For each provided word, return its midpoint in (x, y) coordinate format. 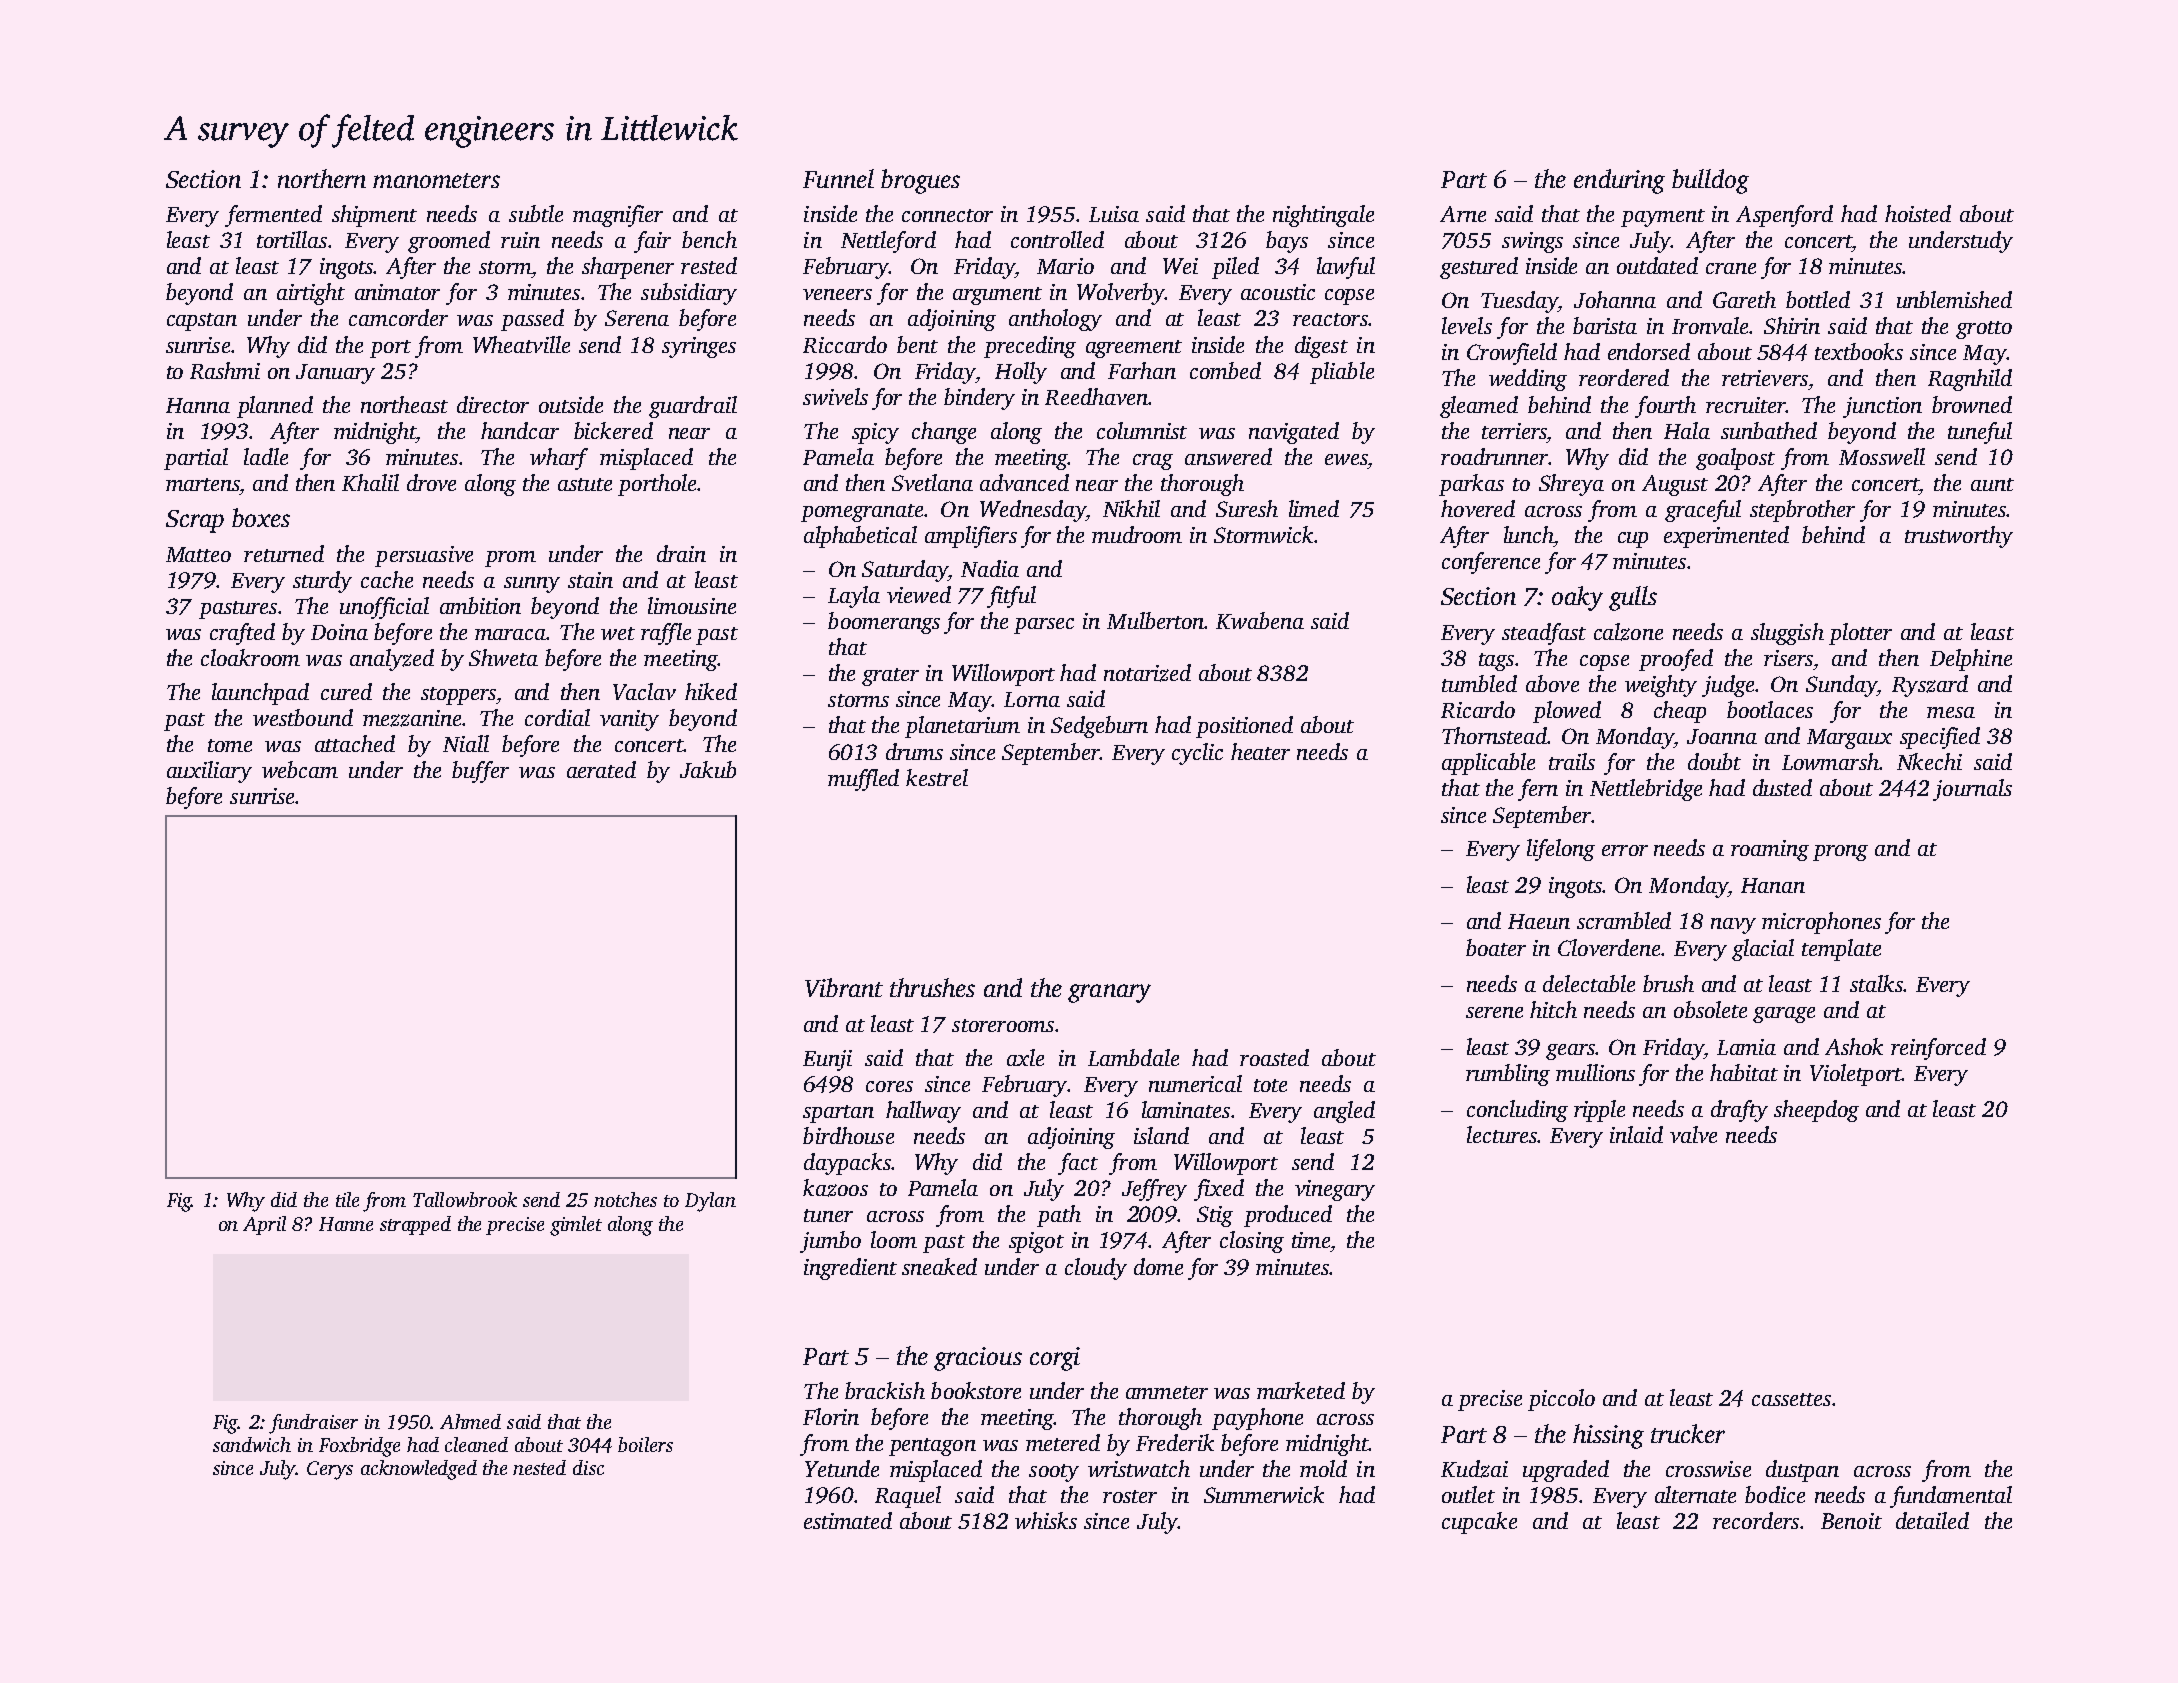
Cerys (330, 1470)
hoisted (1918, 213)
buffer (480, 772)
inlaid (1636, 1134)
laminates (1186, 1109)
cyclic (1197, 754)
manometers (436, 180)
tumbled (1479, 683)
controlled (1057, 239)
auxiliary (209, 772)
